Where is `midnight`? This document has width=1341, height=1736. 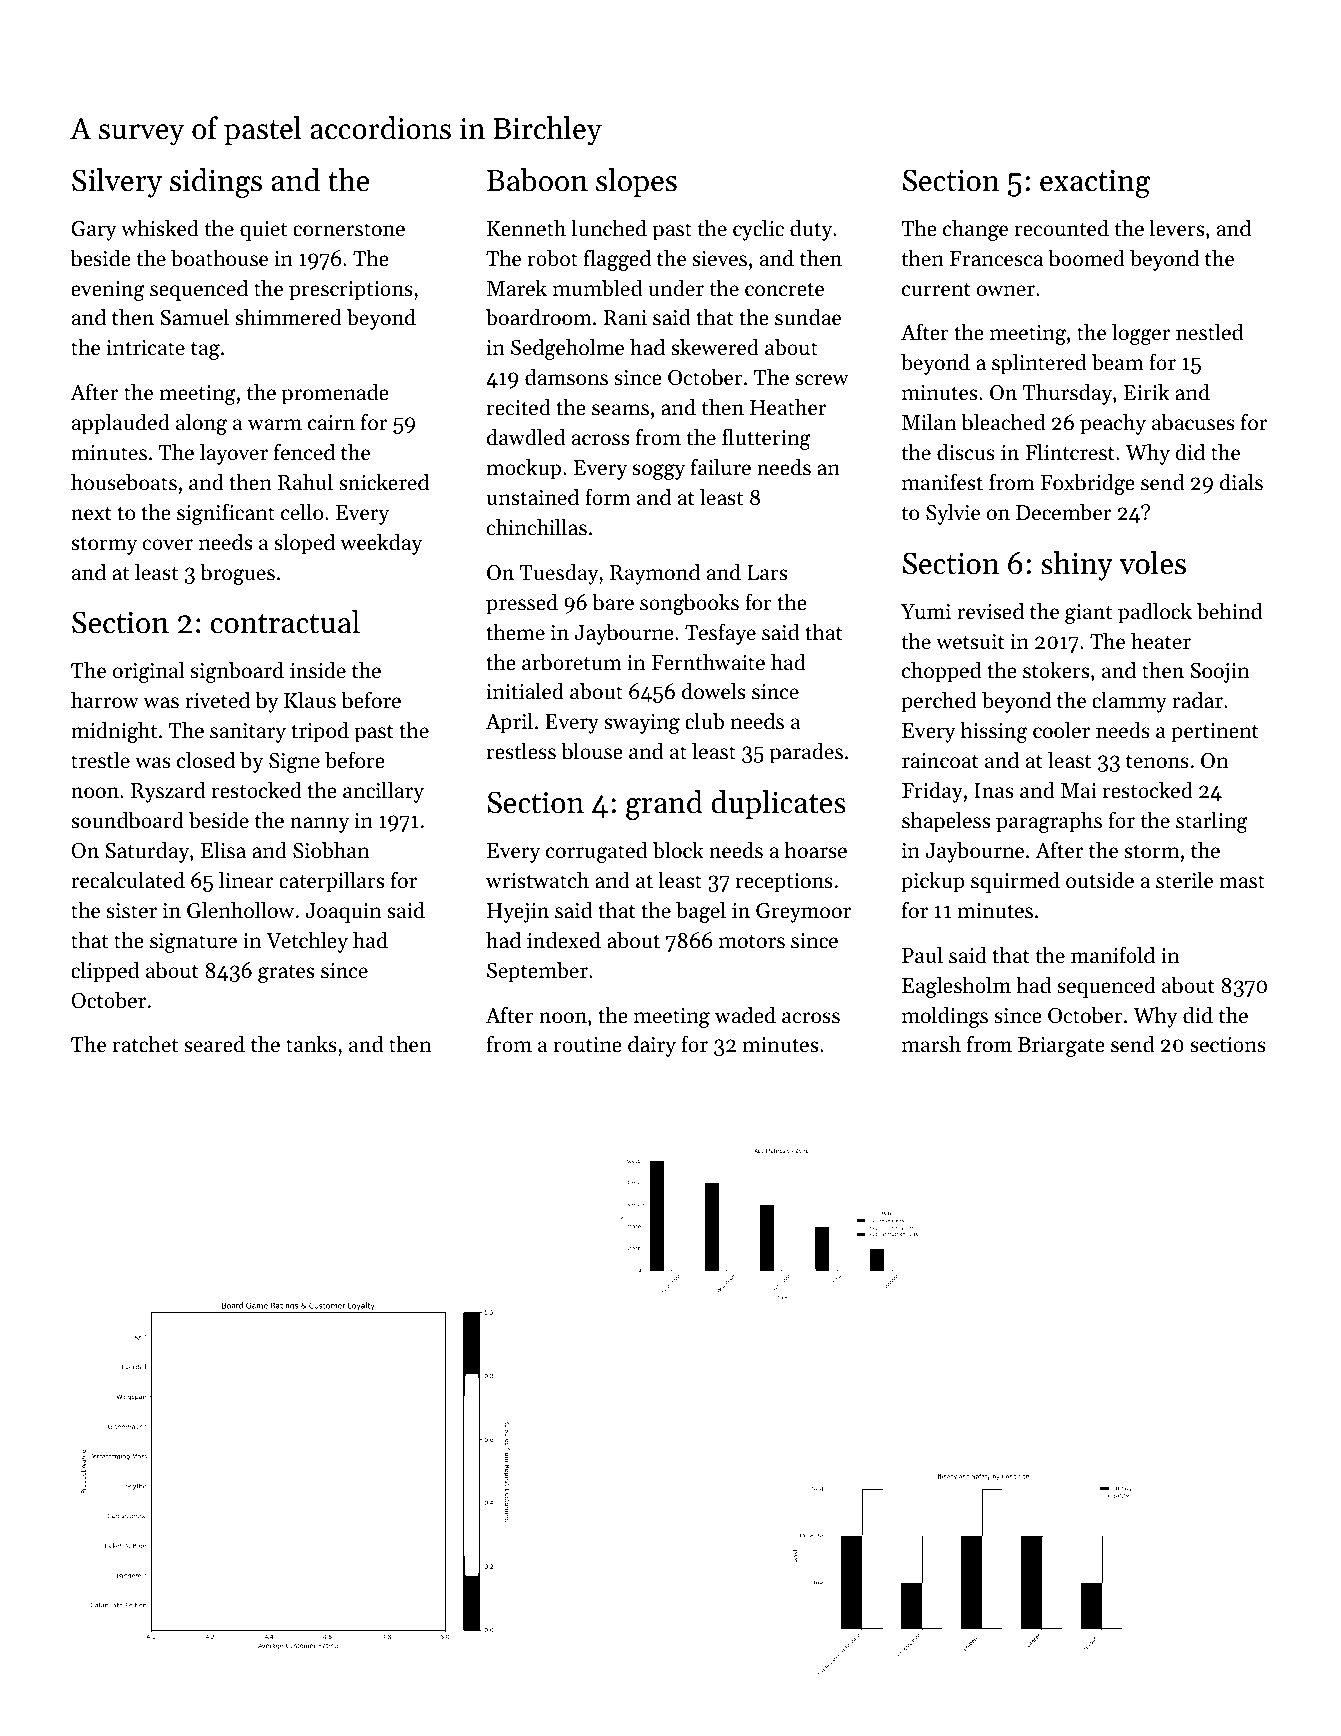 midnight is located at coordinates (114, 732).
